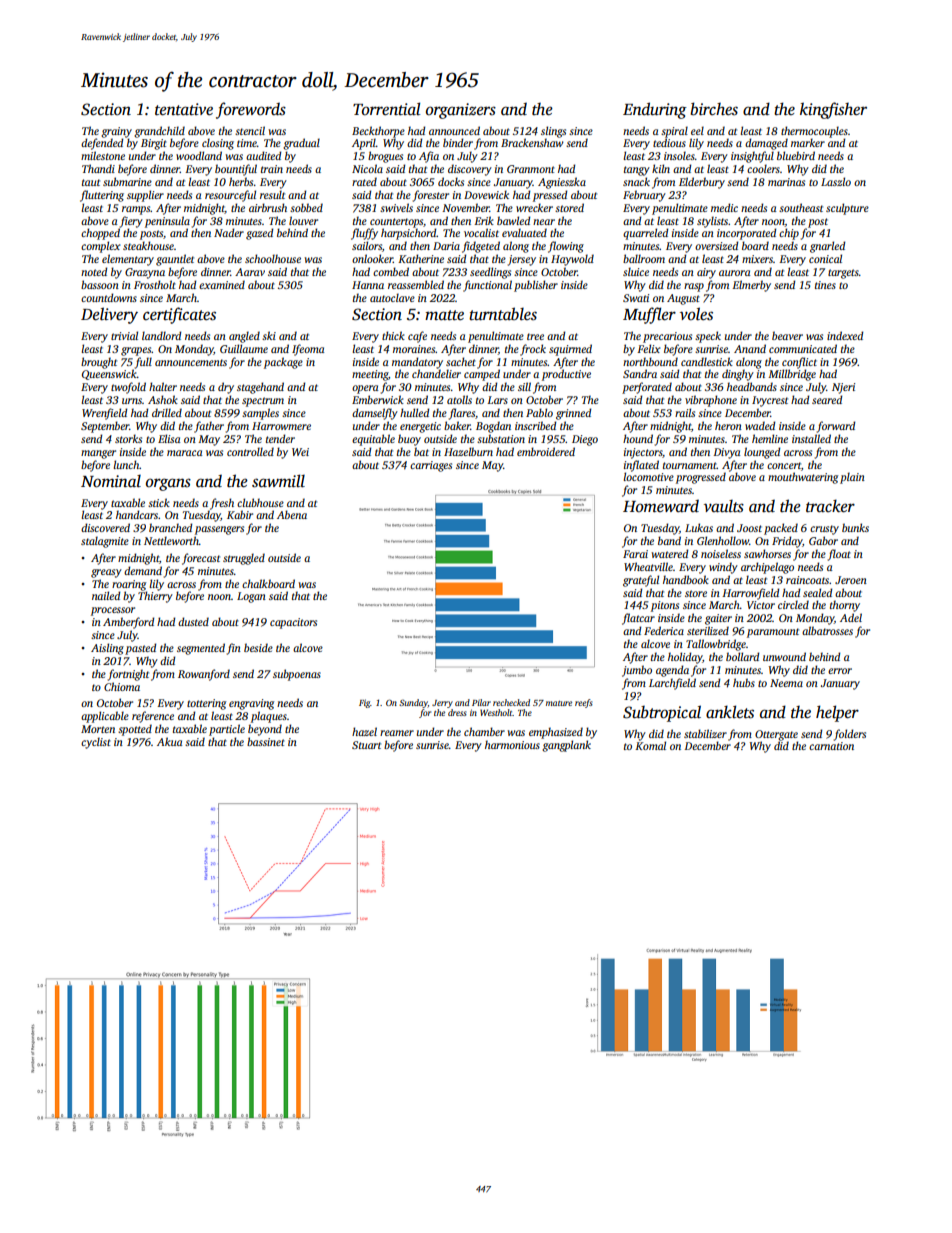 The image size is (952, 1233). Describe the element at coordinates (734, 273) in the screenshot. I see `aurora` at that location.
